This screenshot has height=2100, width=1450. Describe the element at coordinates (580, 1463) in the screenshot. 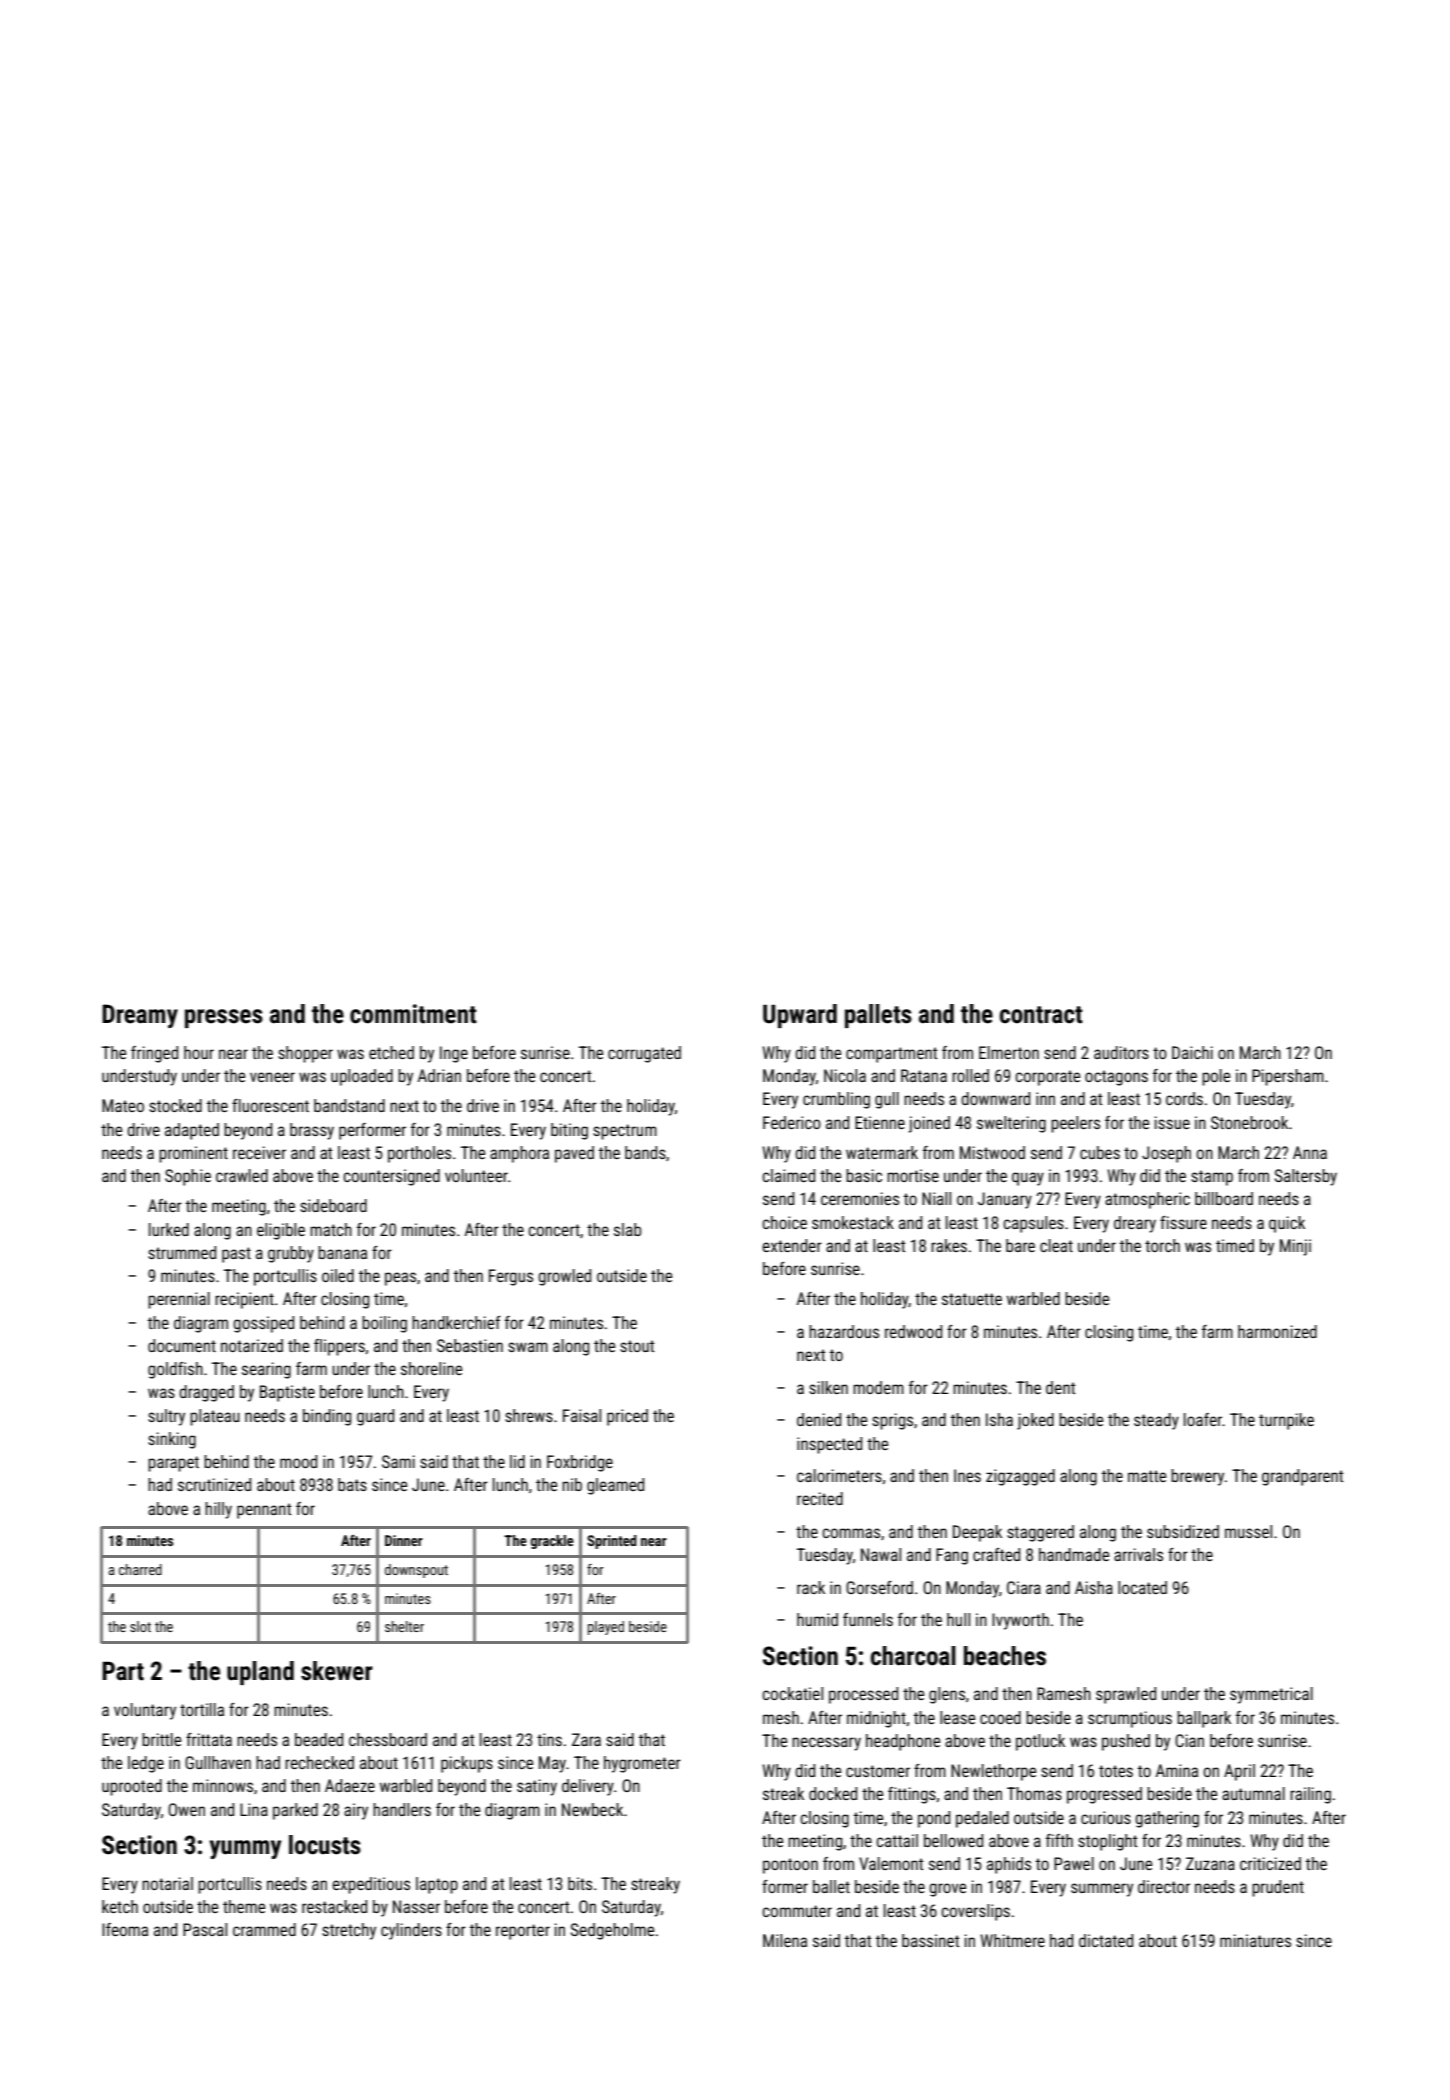

I see `Foxbridge` at that location.
